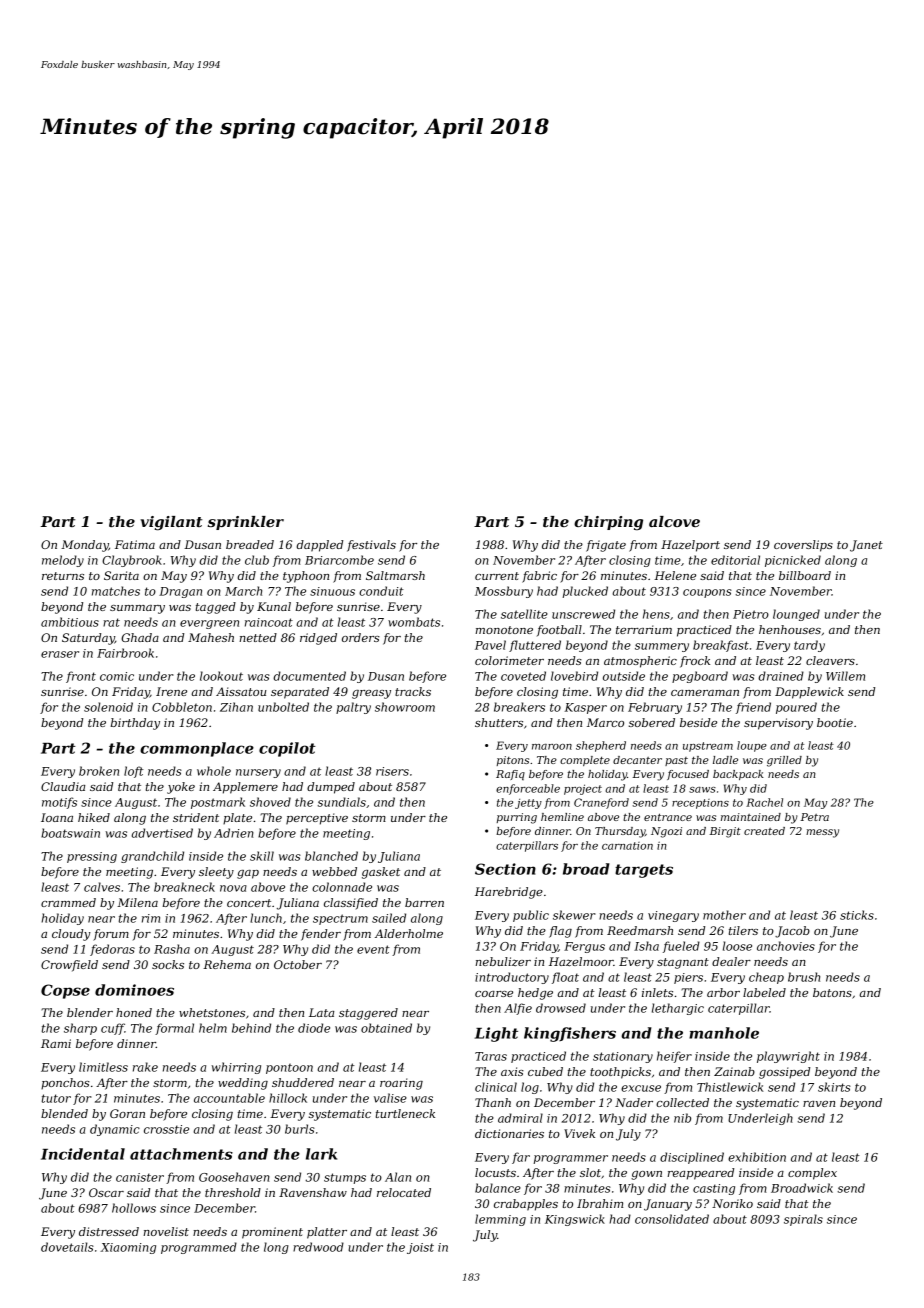 This screenshot has height=1308, width=924. Describe the element at coordinates (788, 1057) in the screenshot. I see `playwright` at that location.
